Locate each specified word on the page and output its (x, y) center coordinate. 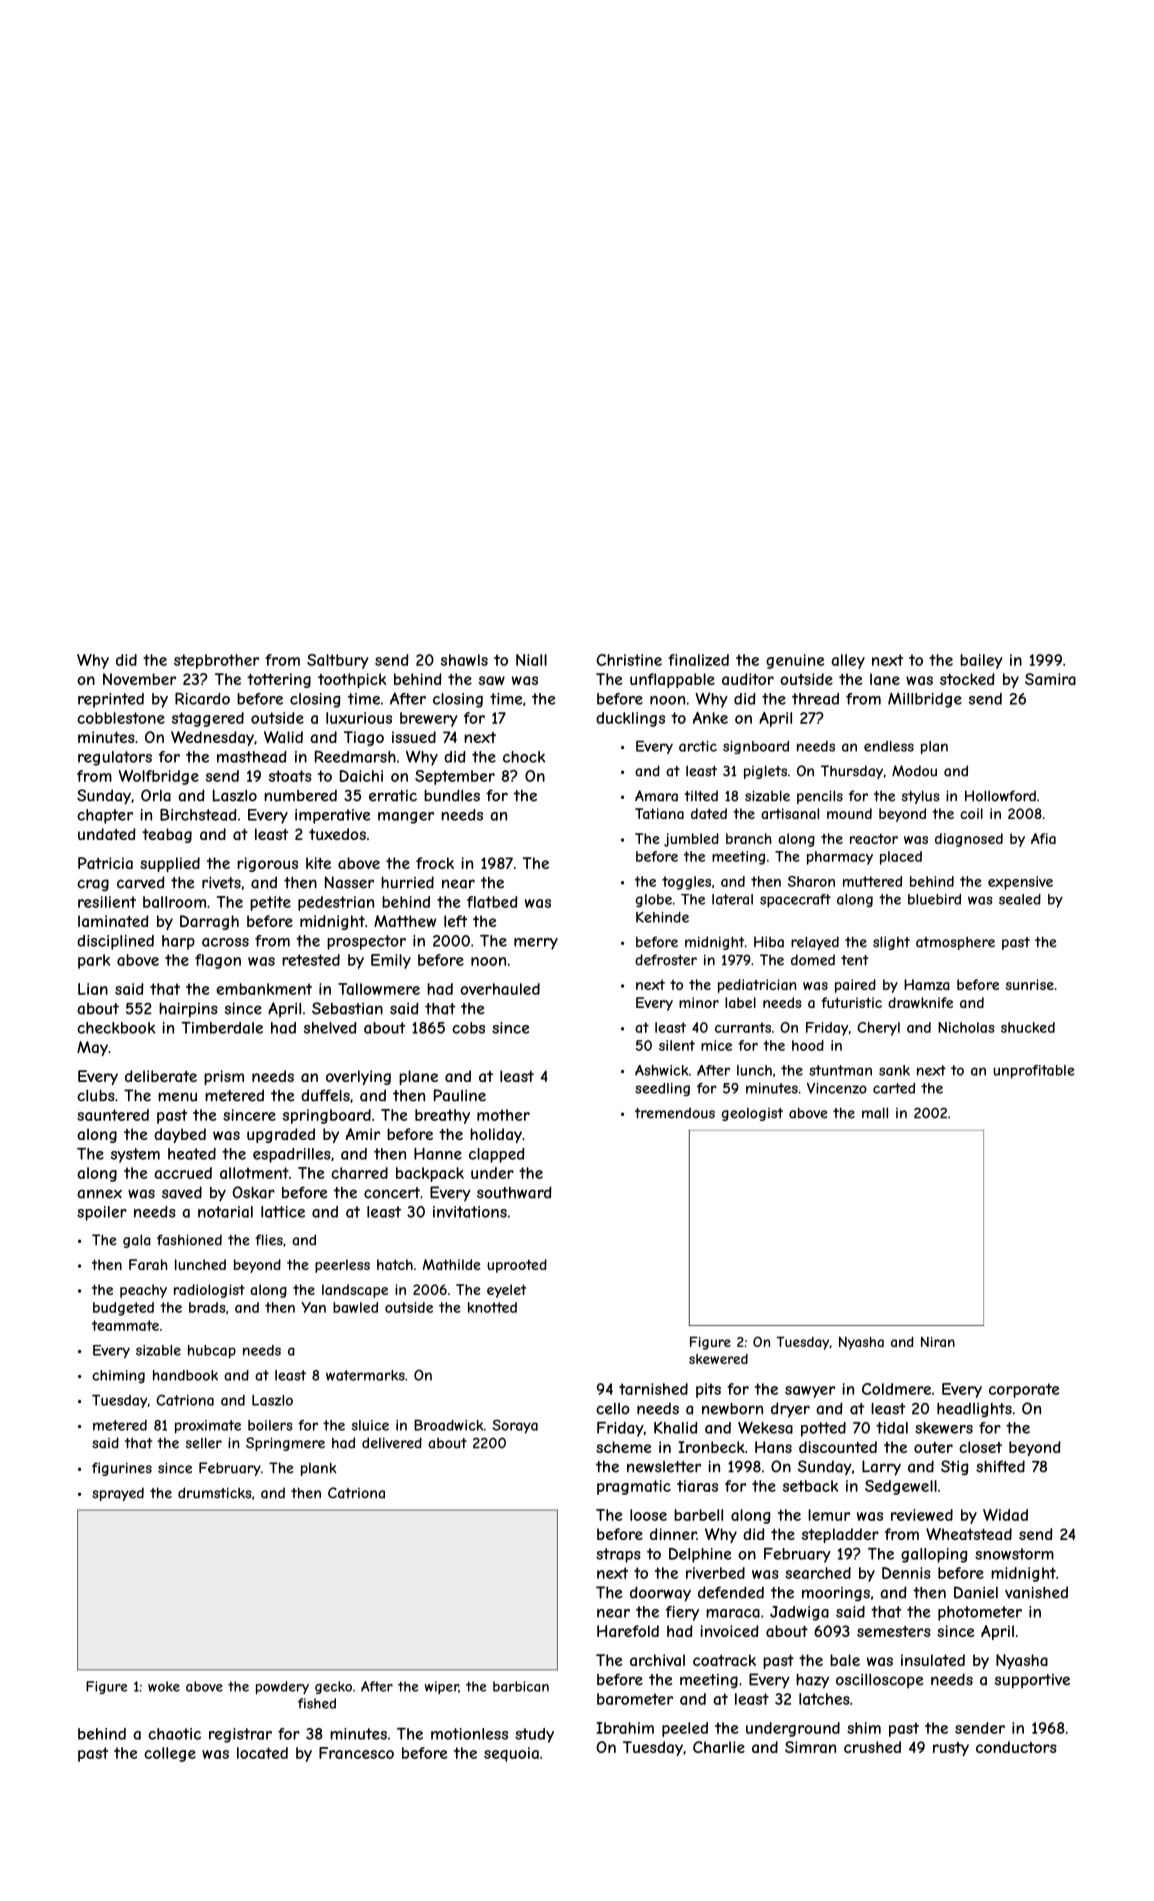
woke (164, 1686)
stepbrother (216, 661)
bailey (981, 661)
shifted (1000, 1466)
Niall (531, 660)
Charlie (719, 1747)
